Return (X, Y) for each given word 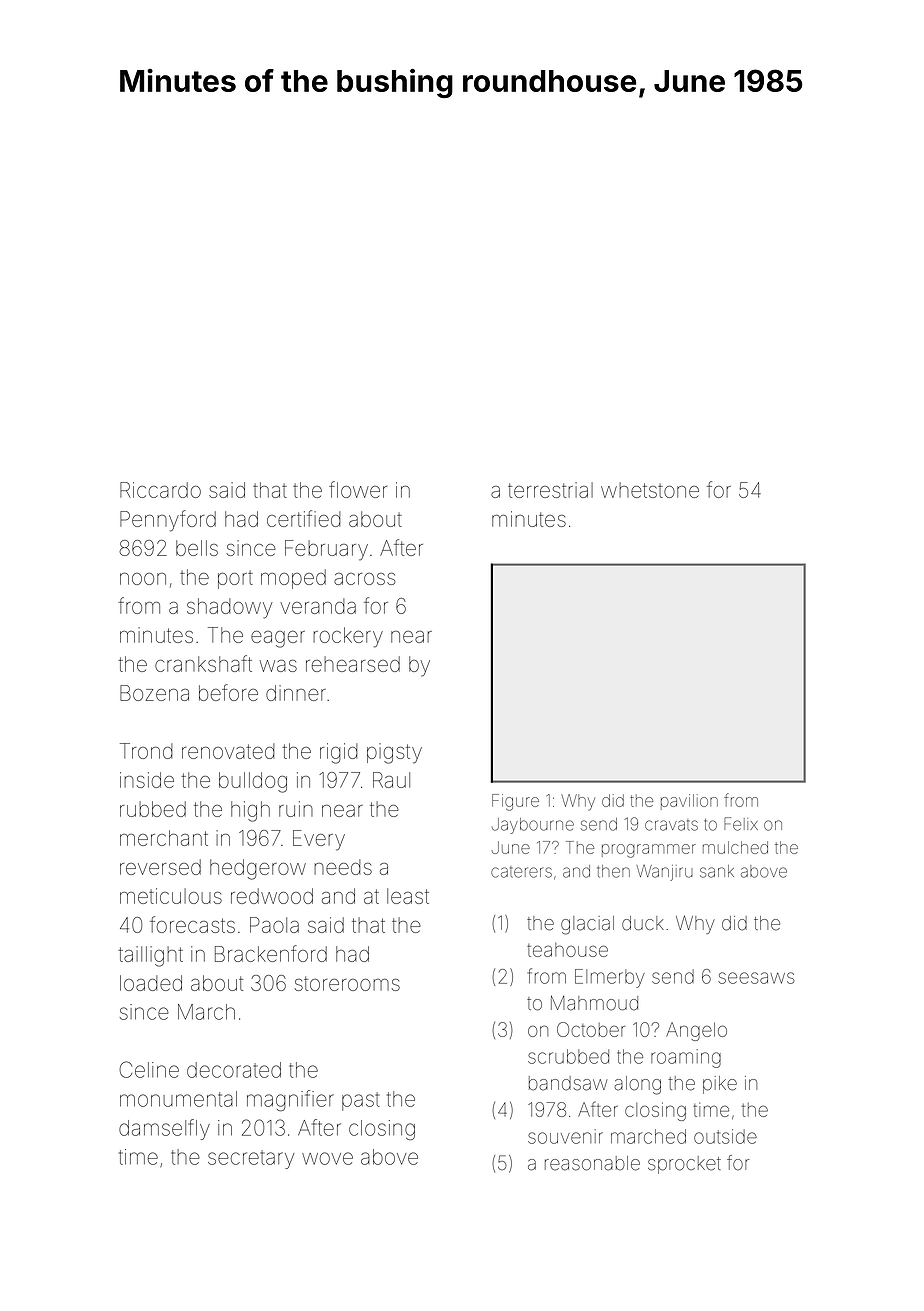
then (613, 871)
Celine (149, 1069)
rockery (348, 637)
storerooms (347, 983)
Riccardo (160, 490)
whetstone (650, 490)
